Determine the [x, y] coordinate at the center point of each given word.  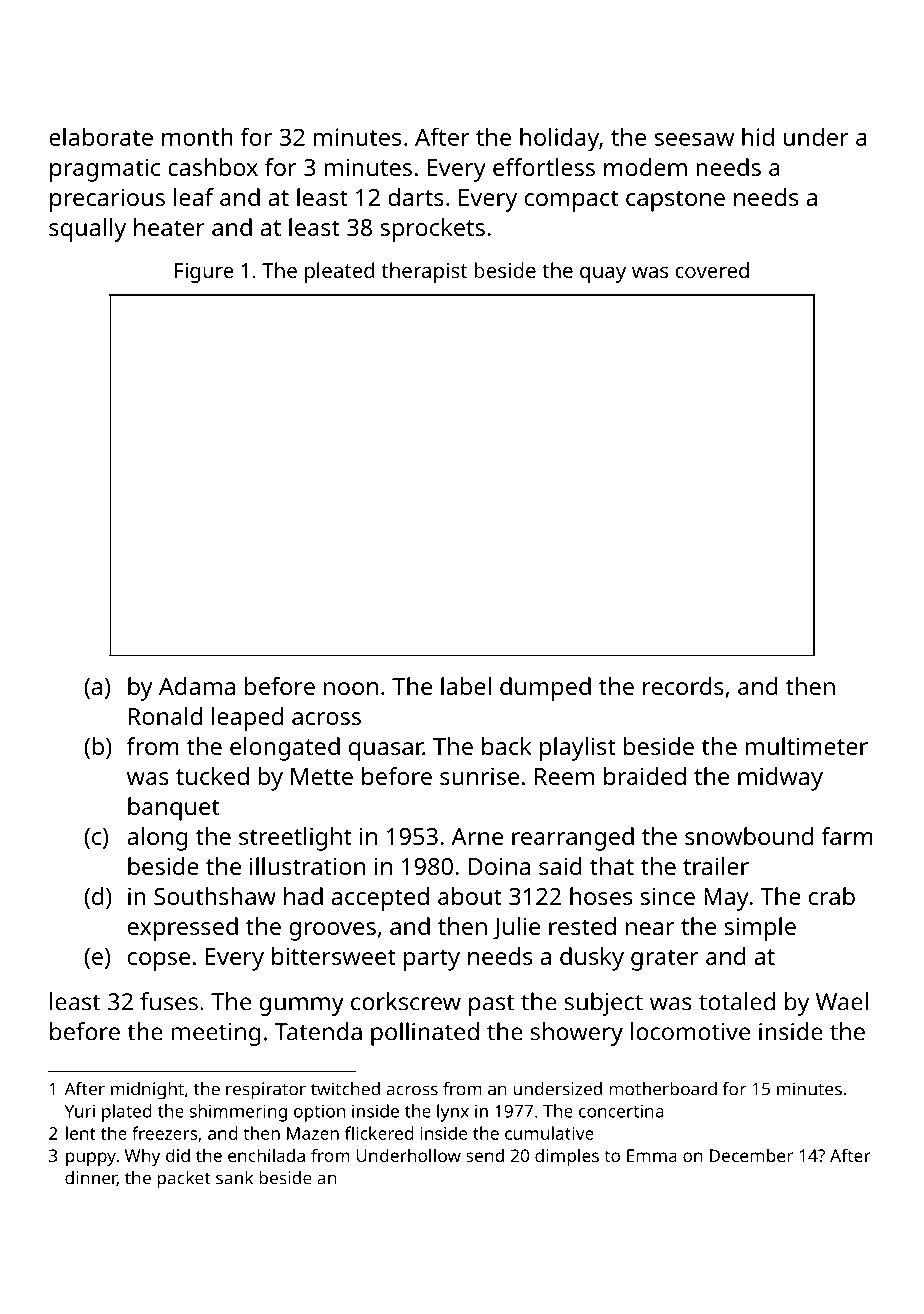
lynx [453, 1113]
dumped [545, 689]
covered [712, 270]
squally [87, 230]
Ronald [165, 716]
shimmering [238, 1113]
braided [645, 776]
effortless [544, 167]
